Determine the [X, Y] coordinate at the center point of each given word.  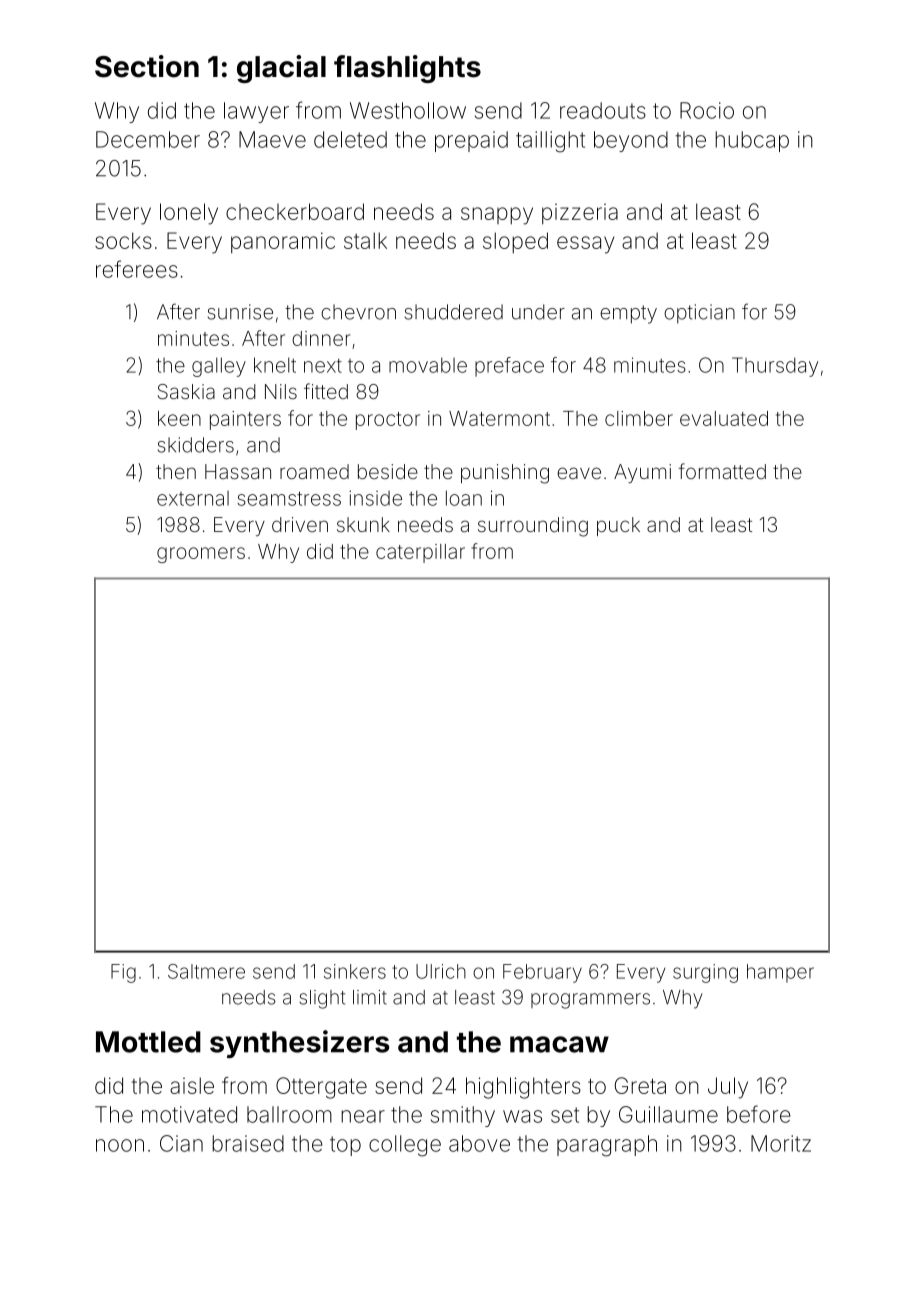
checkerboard [295, 211]
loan [464, 498]
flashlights [407, 69]
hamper [780, 973]
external [193, 498]
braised [248, 1143]
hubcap [752, 141]
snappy [497, 216]
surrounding [533, 527]
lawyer [256, 112]
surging [705, 973]
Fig [123, 973]
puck [618, 526]
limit [370, 997]
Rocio [707, 110]
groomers [201, 555]
